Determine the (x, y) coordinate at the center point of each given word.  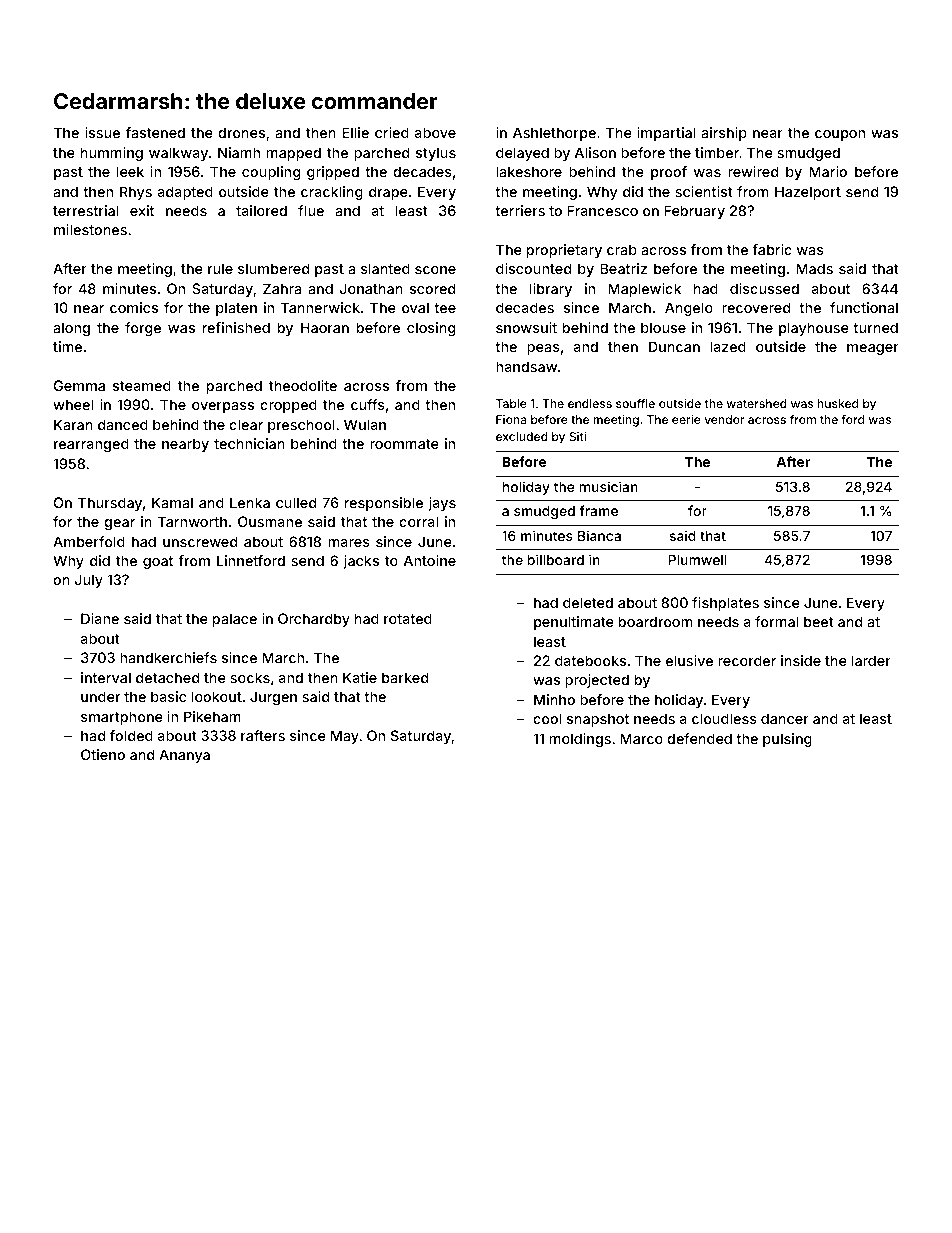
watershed (757, 403)
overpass (223, 407)
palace (235, 620)
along (71, 329)
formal (776, 621)
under (101, 696)
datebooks (590, 660)
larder (871, 660)
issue (102, 132)
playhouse (814, 329)
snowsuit (526, 327)
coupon (840, 135)
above (435, 132)
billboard (556, 559)
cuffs (368, 404)
